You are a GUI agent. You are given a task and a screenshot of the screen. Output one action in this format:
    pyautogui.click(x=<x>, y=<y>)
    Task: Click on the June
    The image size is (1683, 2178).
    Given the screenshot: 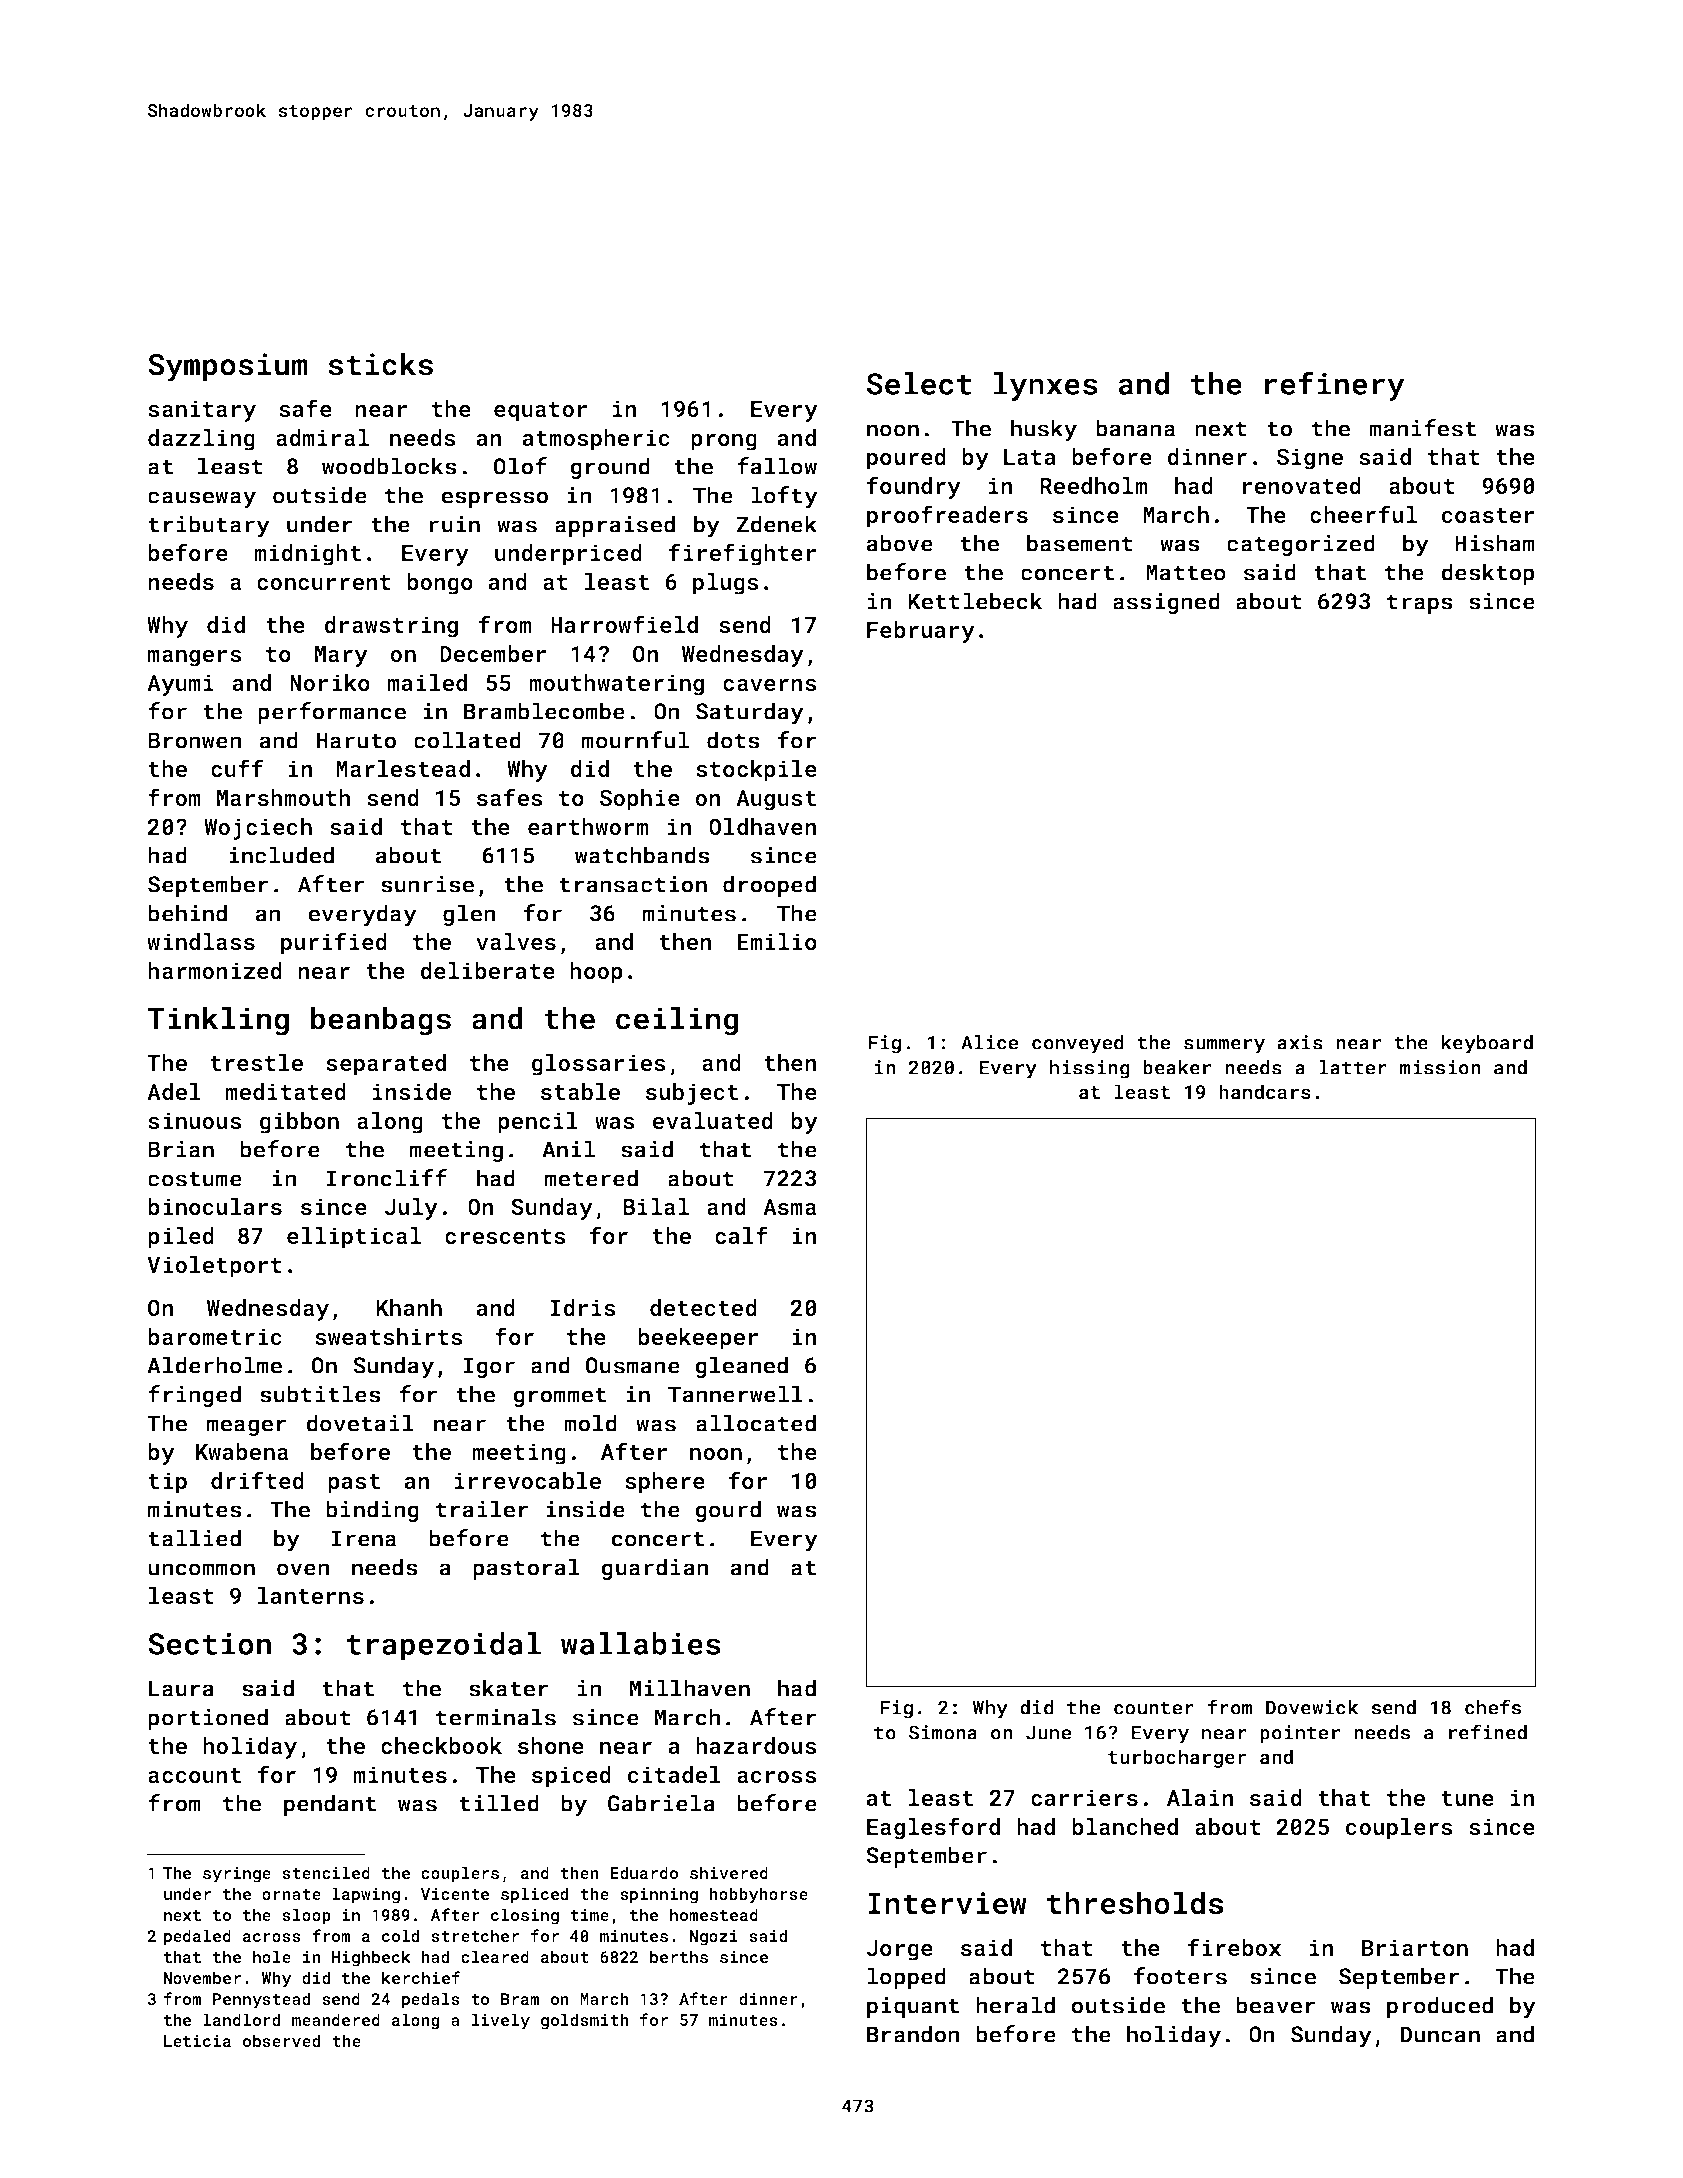 What is the action you would take?
    pyautogui.click(x=1048, y=1732)
